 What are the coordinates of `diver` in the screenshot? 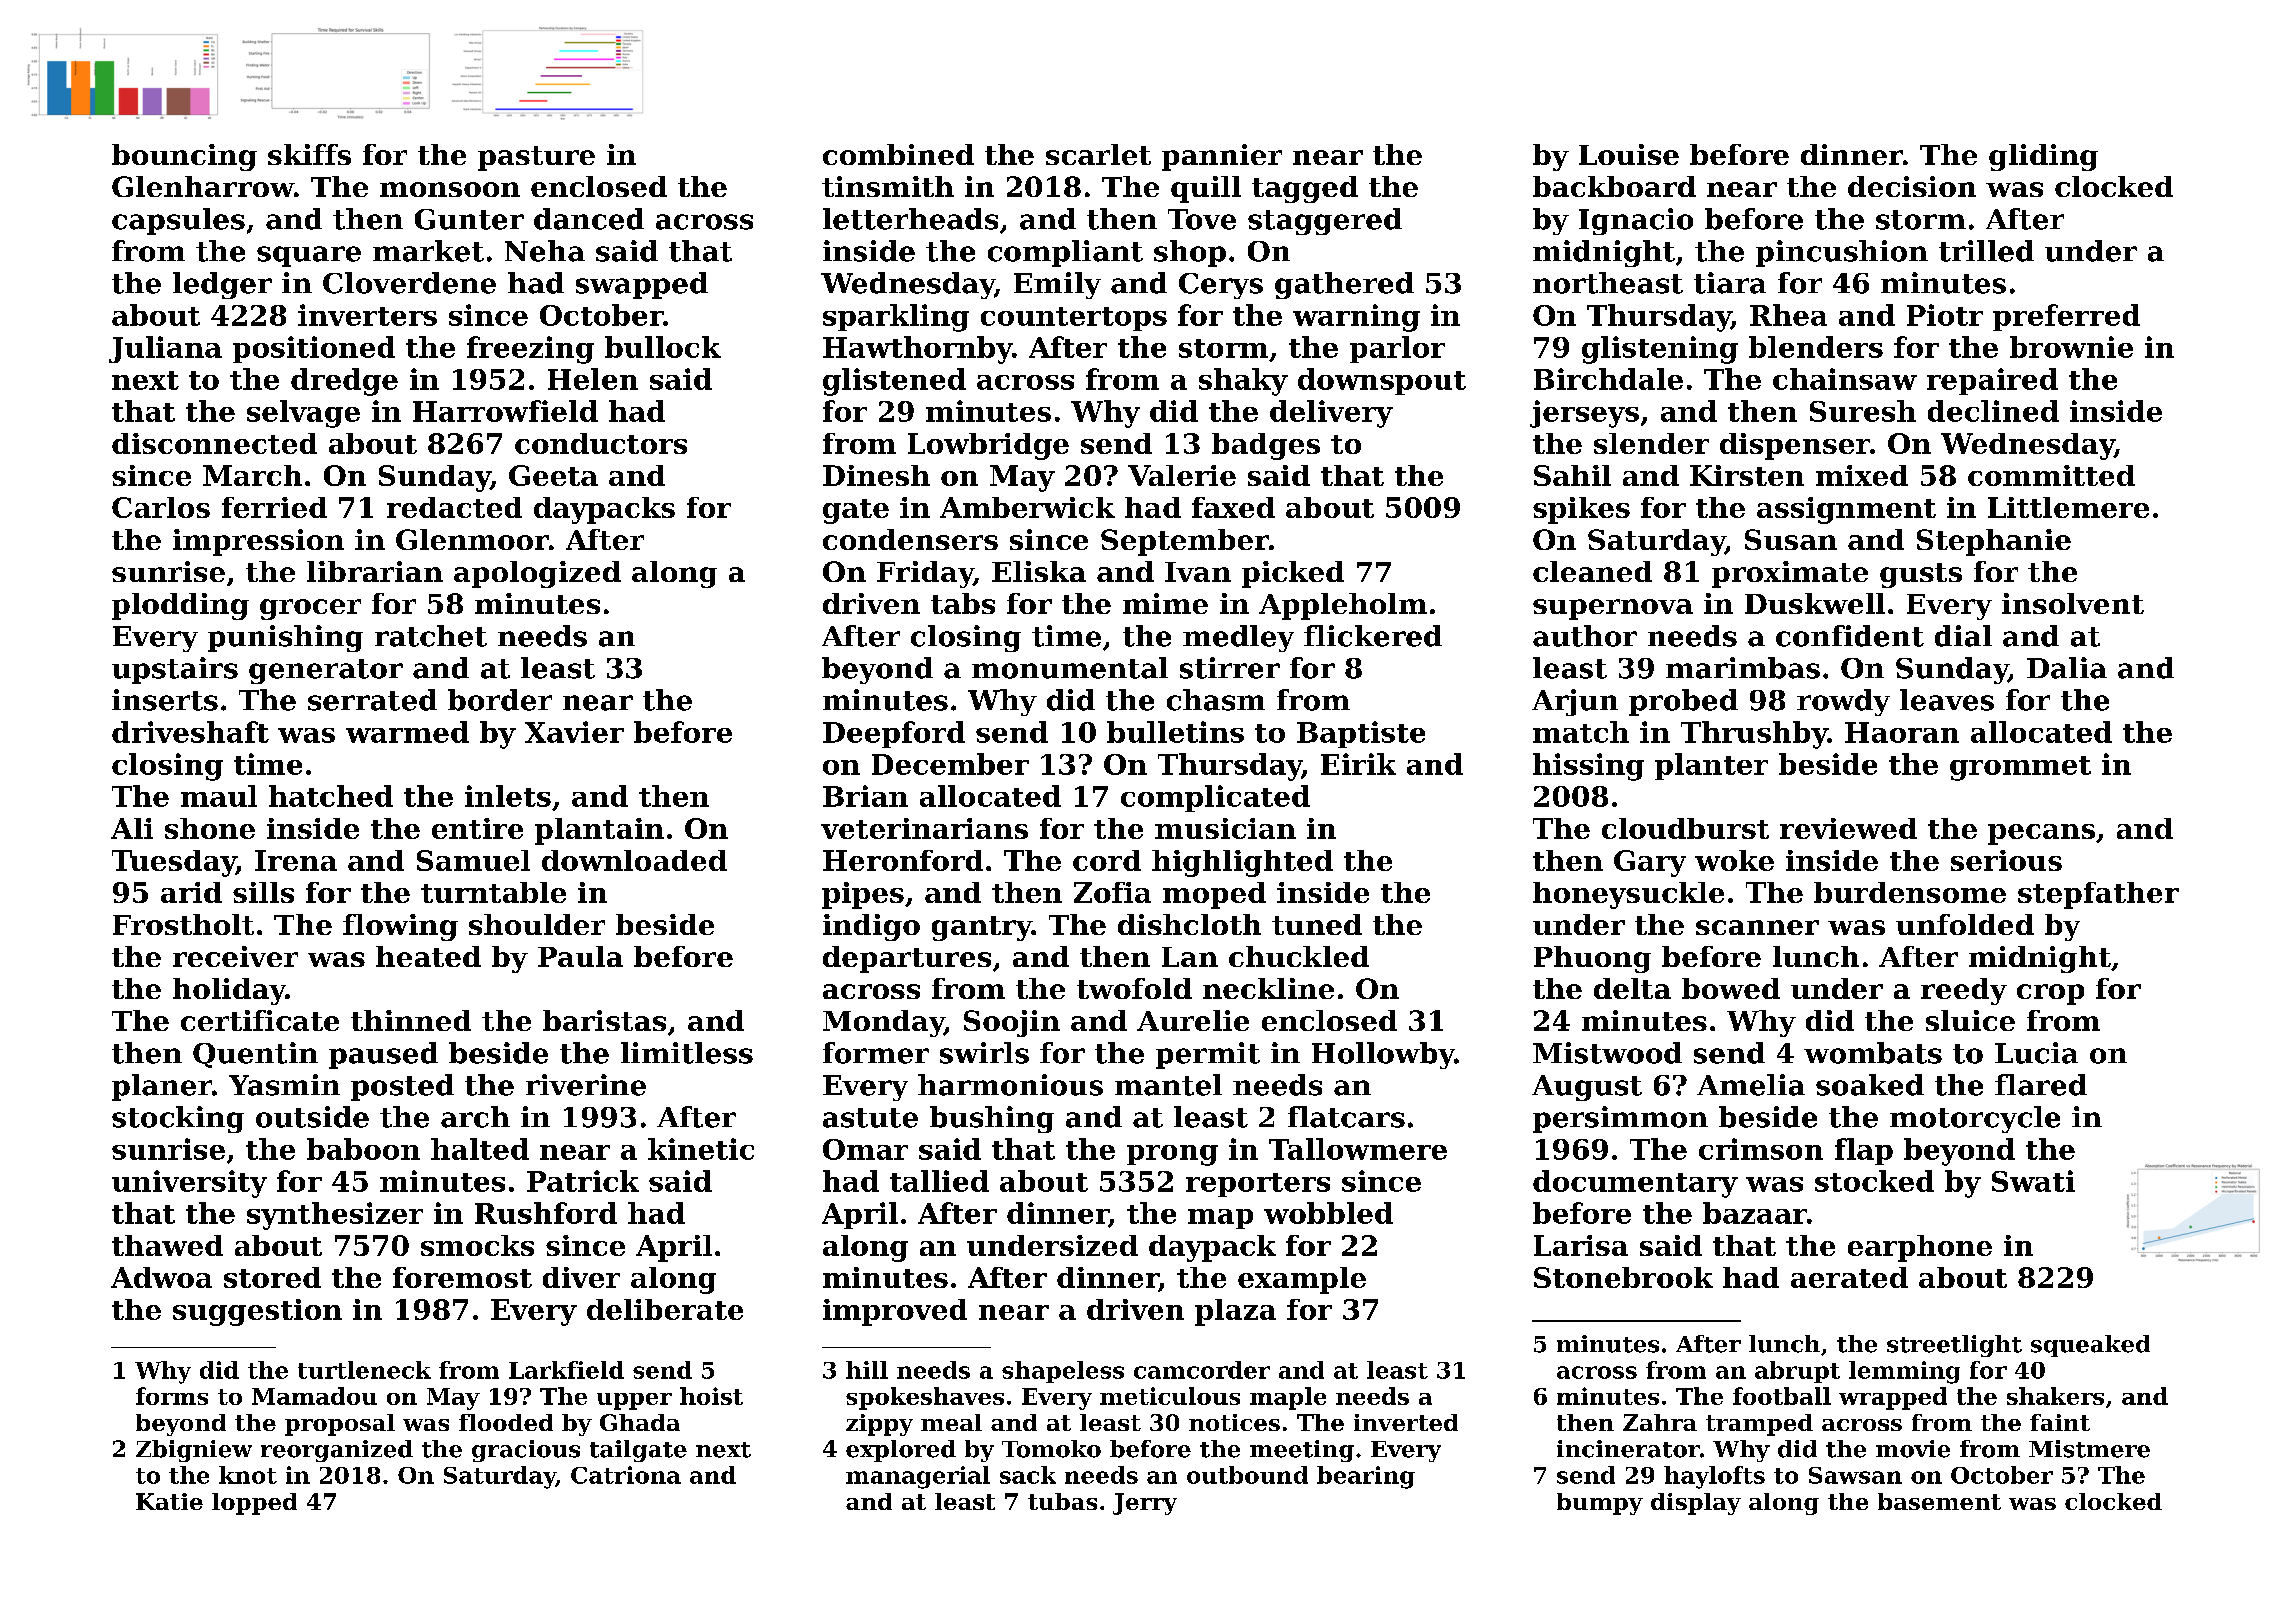 It's located at (581, 1277).
